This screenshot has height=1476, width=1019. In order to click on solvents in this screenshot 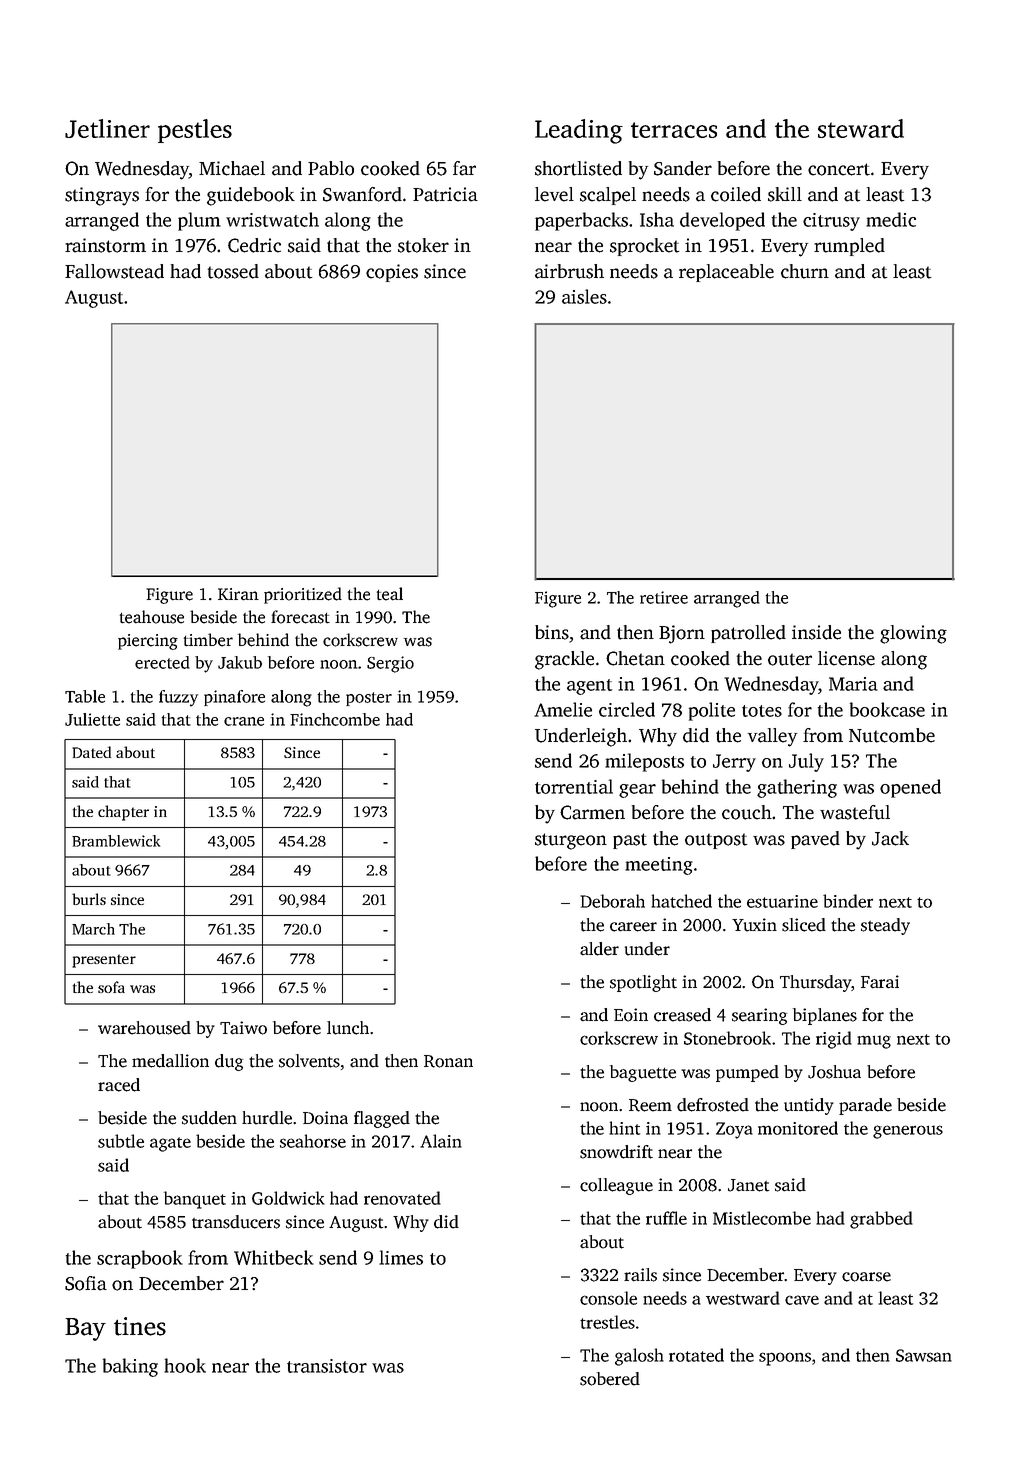, I will do `click(309, 1061)`.
